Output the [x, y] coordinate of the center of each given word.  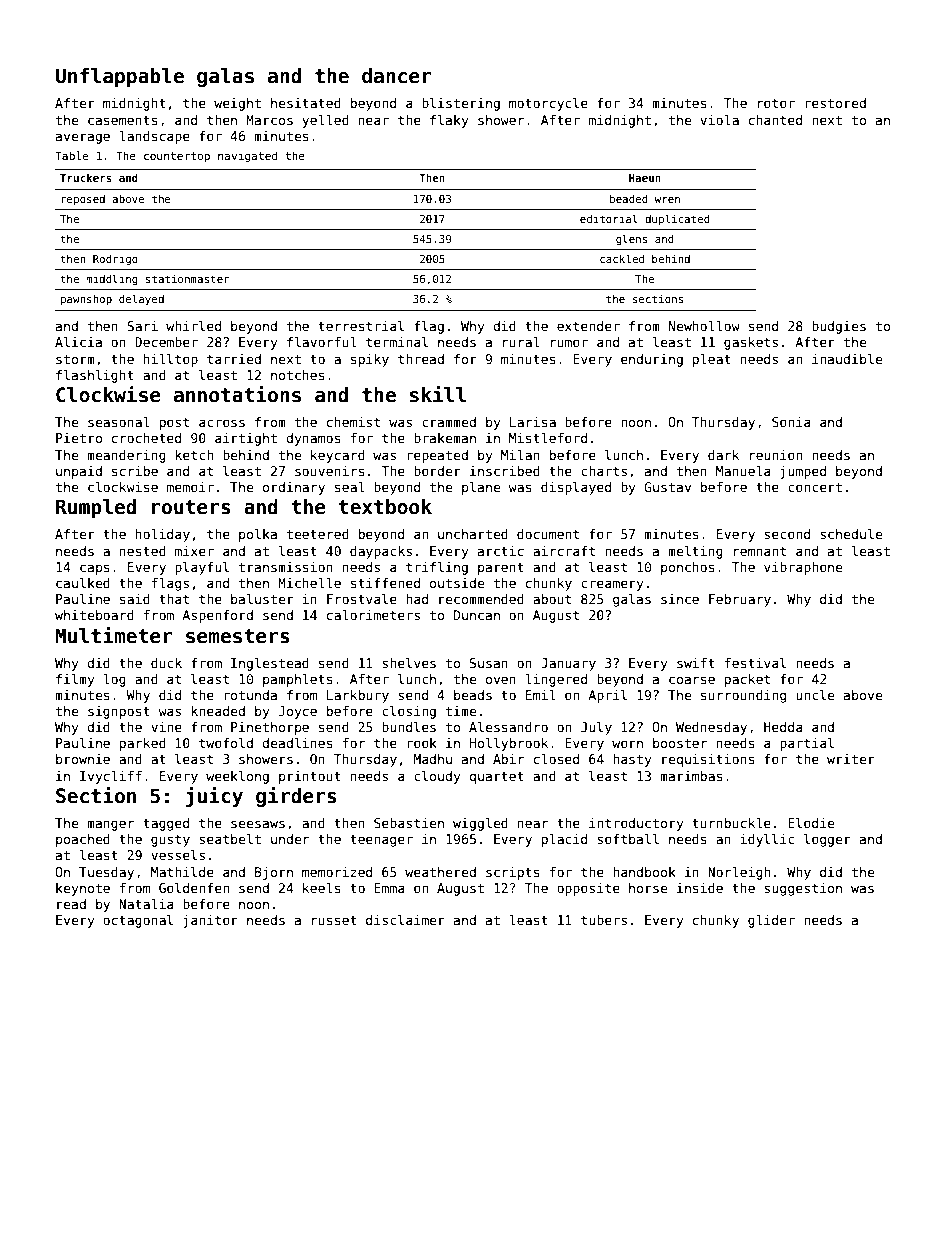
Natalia [146, 904]
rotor [776, 103]
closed [556, 759]
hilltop [171, 360]
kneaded [218, 711]
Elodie [811, 823]
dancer [397, 76]
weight [237, 104]
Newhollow [704, 326]
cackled [622, 258]
